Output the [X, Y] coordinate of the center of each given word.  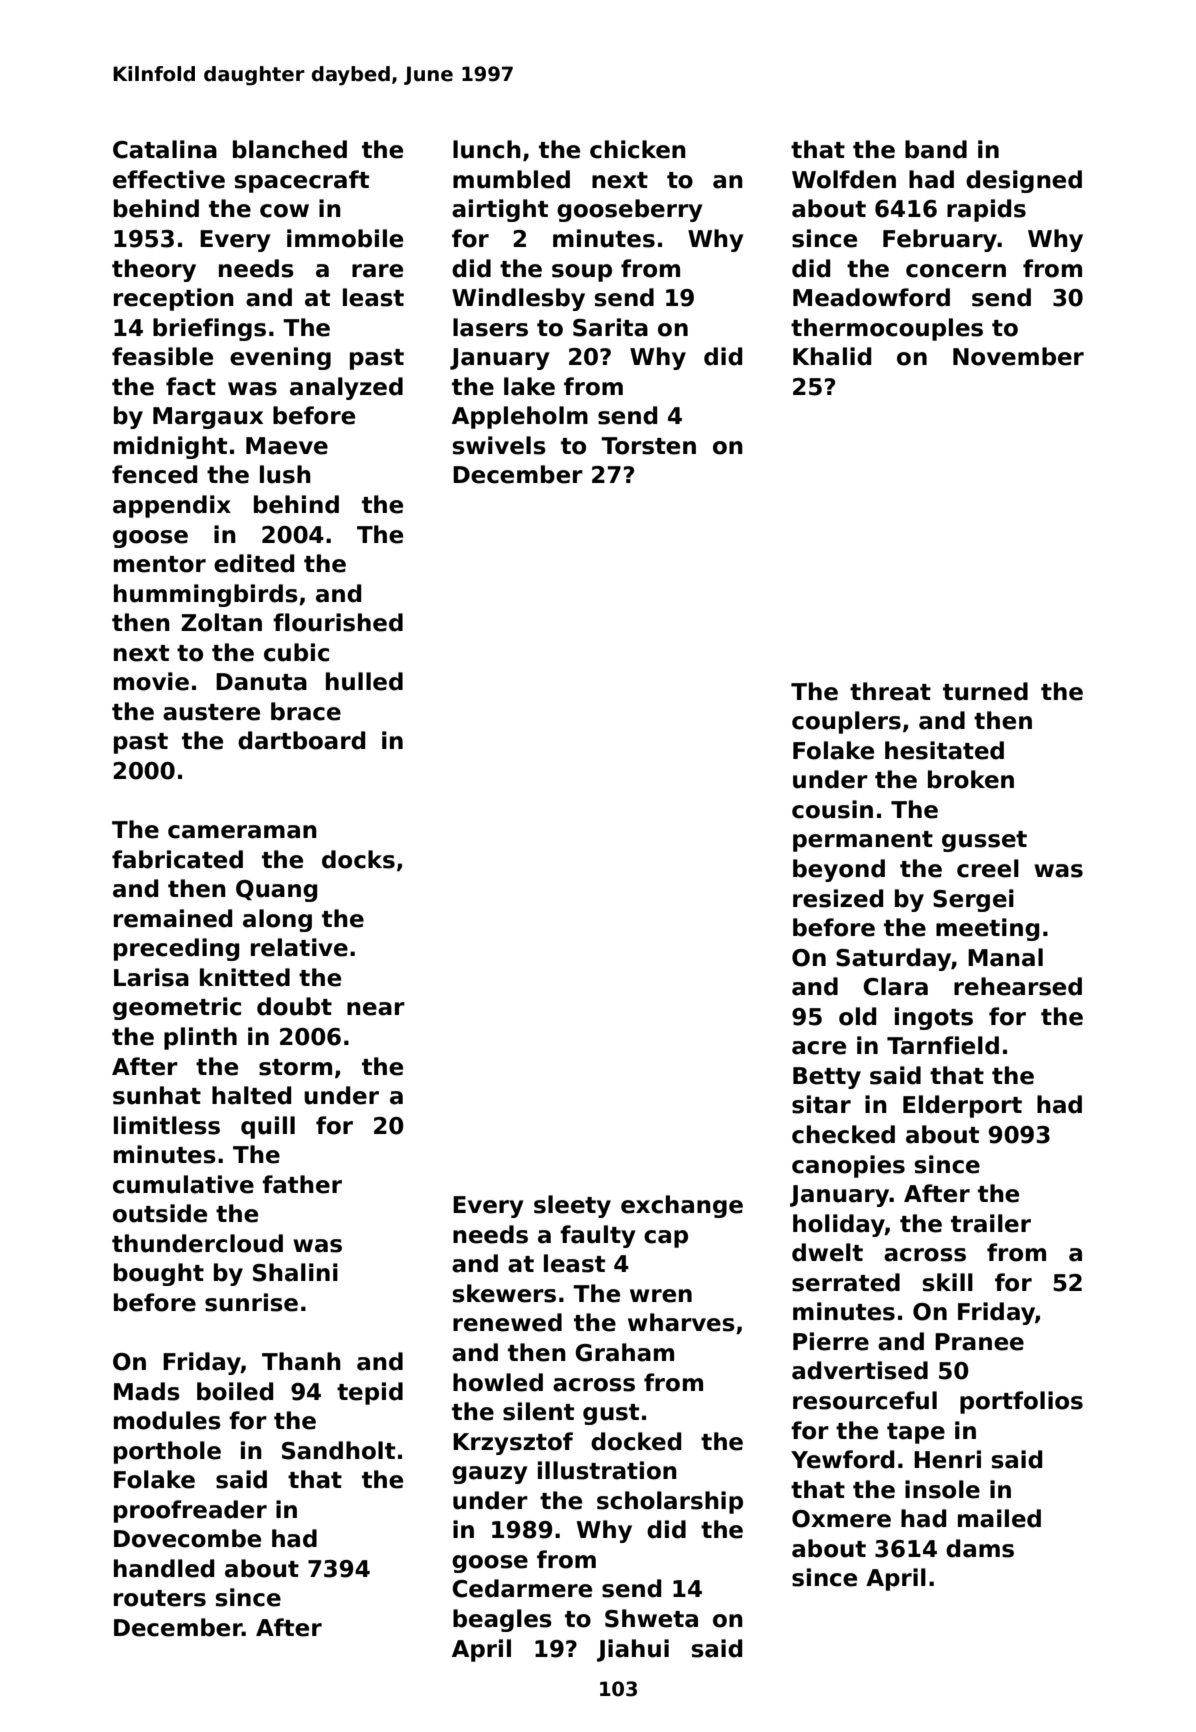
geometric [177, 1008]
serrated [846, 1282]
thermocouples [887, 329]
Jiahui [633, 1650]
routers [160, 1598]
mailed [999, 1518]
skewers [504, 1293]
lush [285, 474]
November [1018, 356]
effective [169, 179]
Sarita [610, 327]
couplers [846, 722]
